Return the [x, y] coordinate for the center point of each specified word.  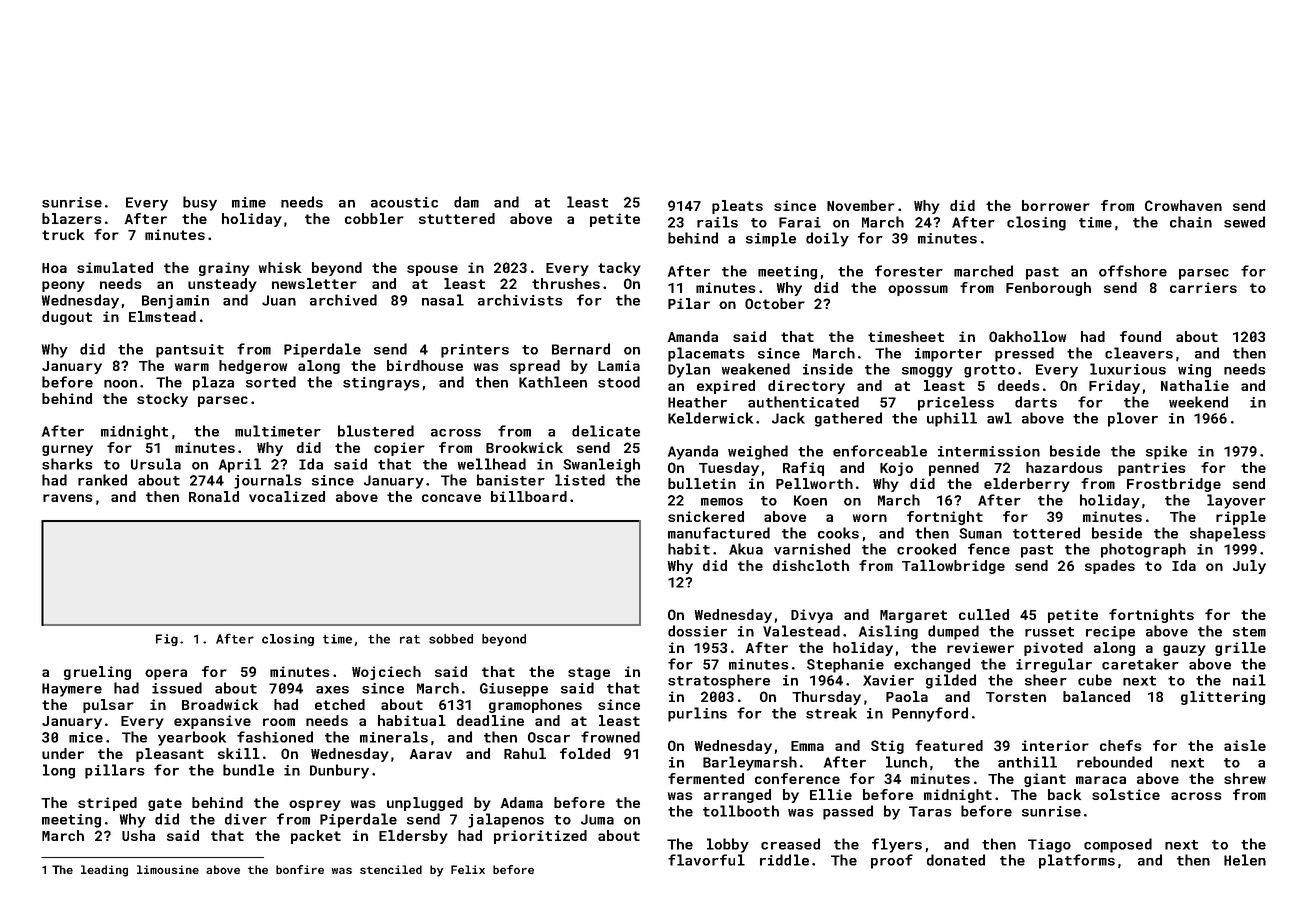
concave [451, 498]
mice [86, 737]
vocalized [287, 496]
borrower [1056, 205]
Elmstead [162, 316]
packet [316, 837]
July [1249, 567]
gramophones [535, 706]
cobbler [374, 218]
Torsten [1016, 697]
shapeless [1227, 534]
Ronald [214, 496]
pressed [1024, 354]
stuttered [457, 218]
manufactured [719, 533]
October [775, 303]
